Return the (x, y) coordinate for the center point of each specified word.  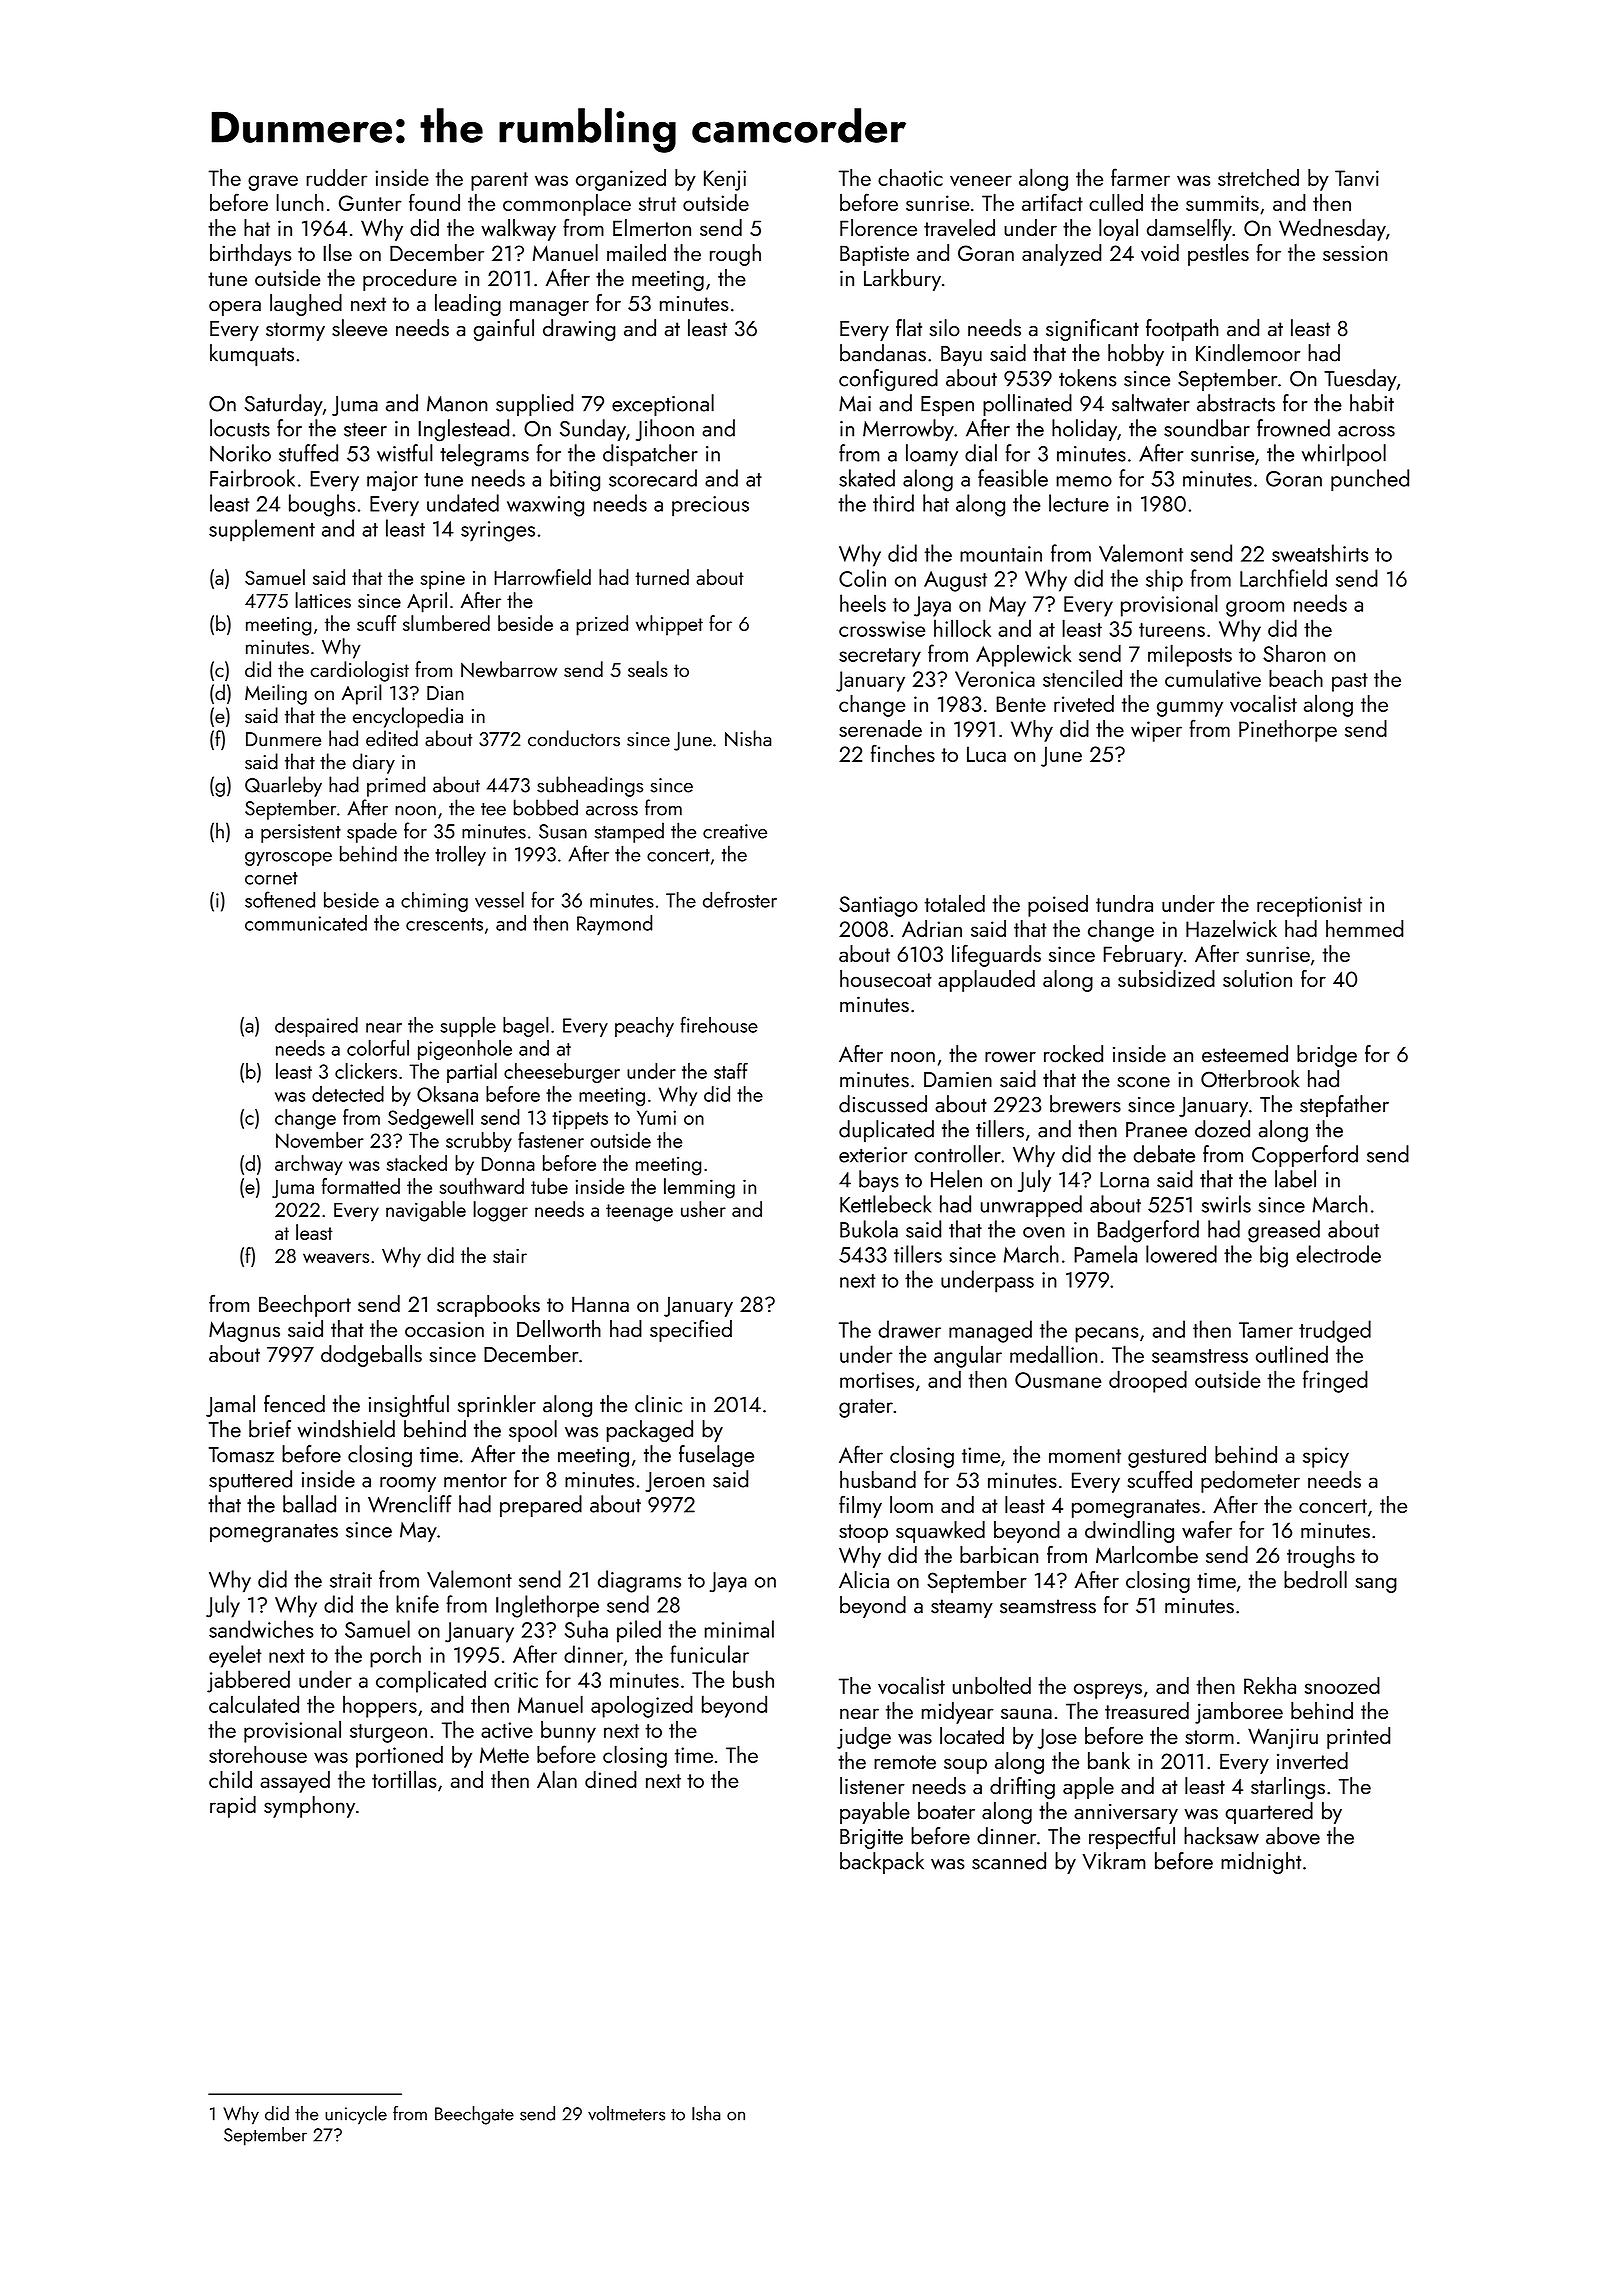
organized (621, 180)
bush (753, 1679)
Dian (445, 693)
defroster (740, 899)
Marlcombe (1147, 1554)
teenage (639, 1213)
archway (309, 1165)
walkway (518, 230)
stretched (1258, 177)
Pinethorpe (1288, 731)
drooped (1148, 1381)
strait (351, 1580)
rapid (233, 1807)
